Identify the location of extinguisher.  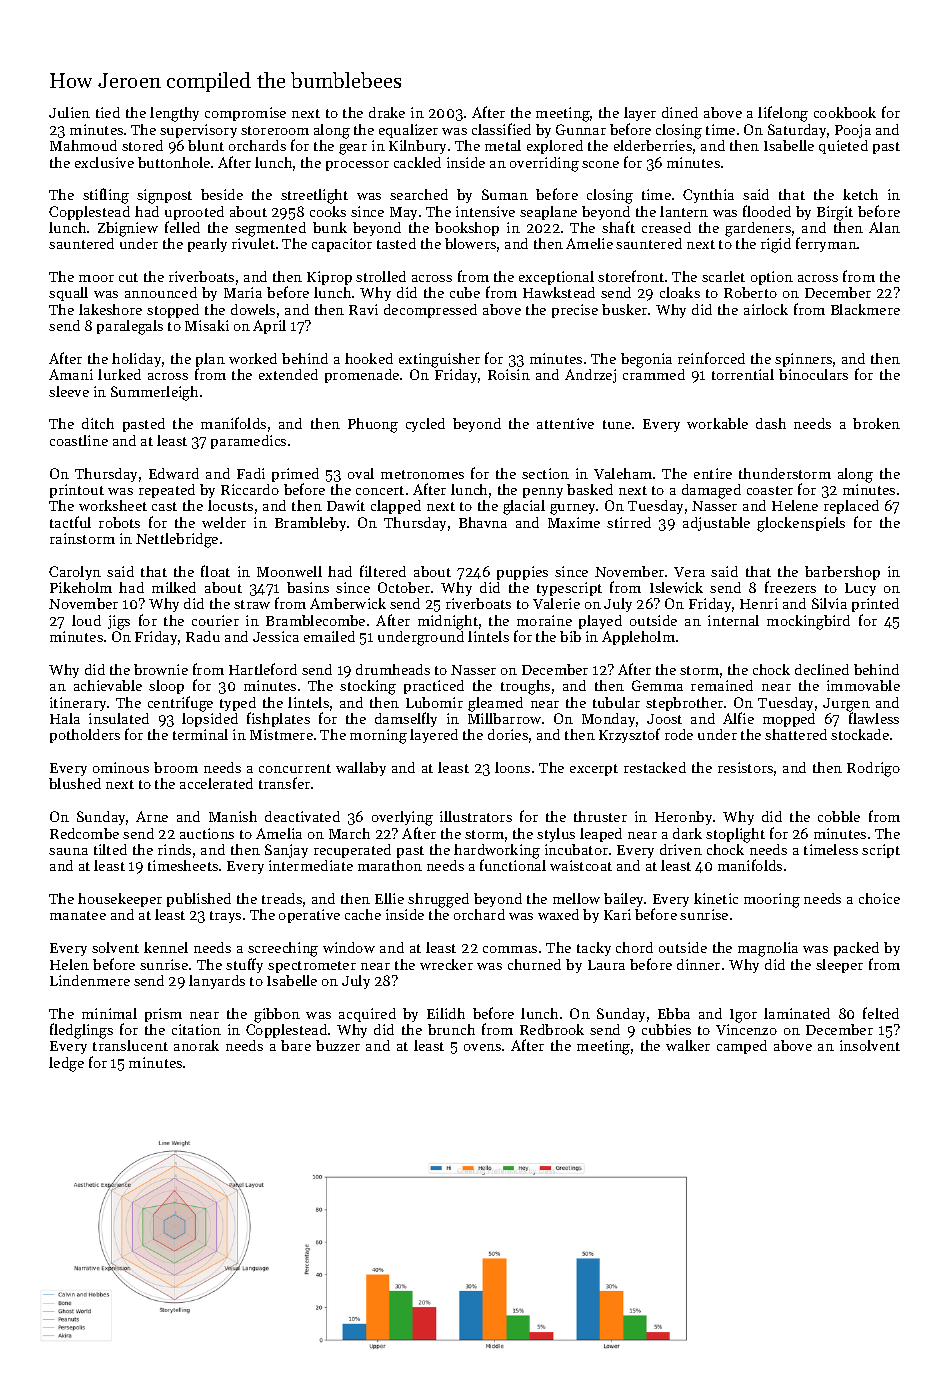
(439, 360).
